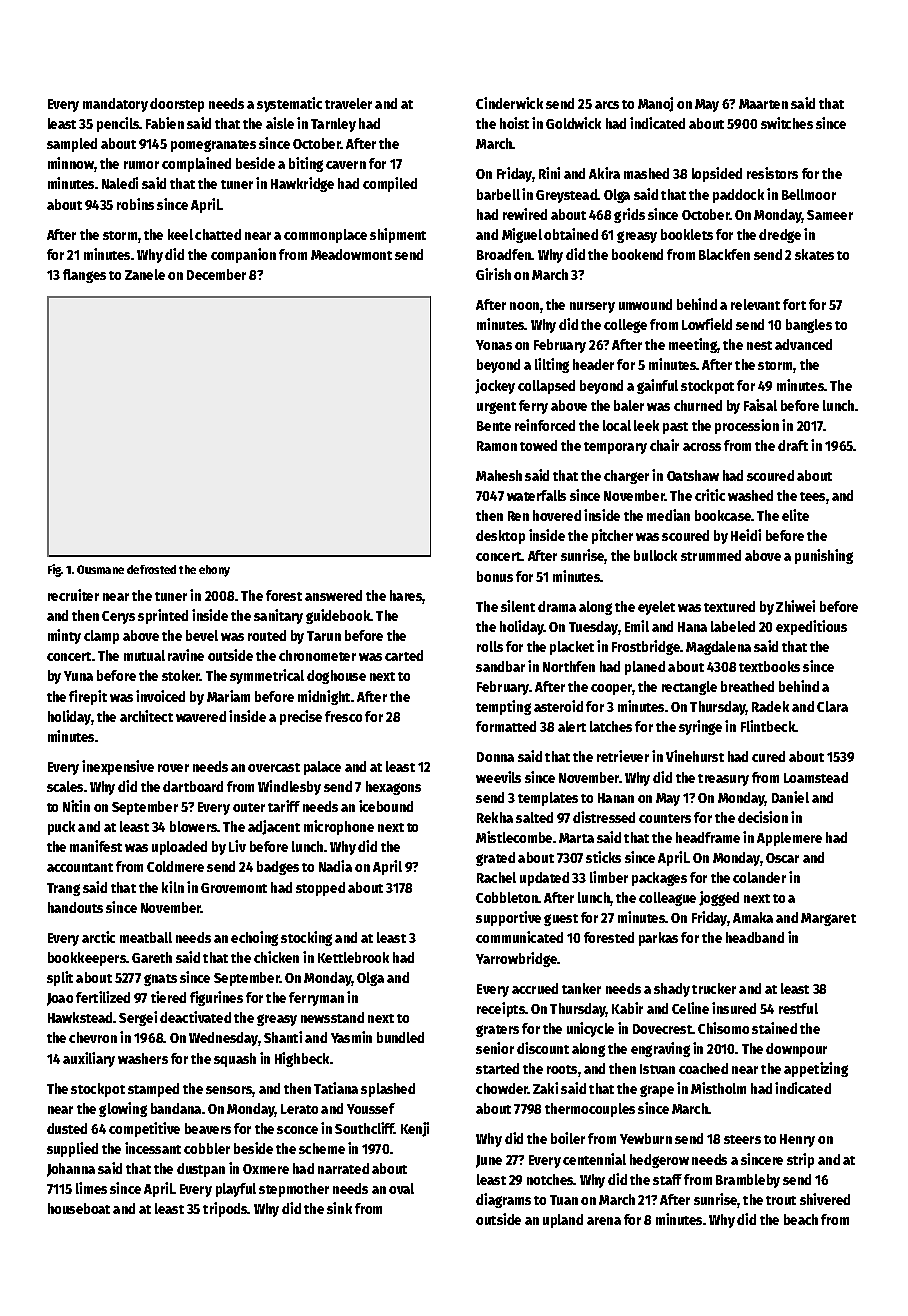 The width and height of the page is (908, 1316). Describe the element at coordinates (544, 879) in the page. I see `updated` at that location.
